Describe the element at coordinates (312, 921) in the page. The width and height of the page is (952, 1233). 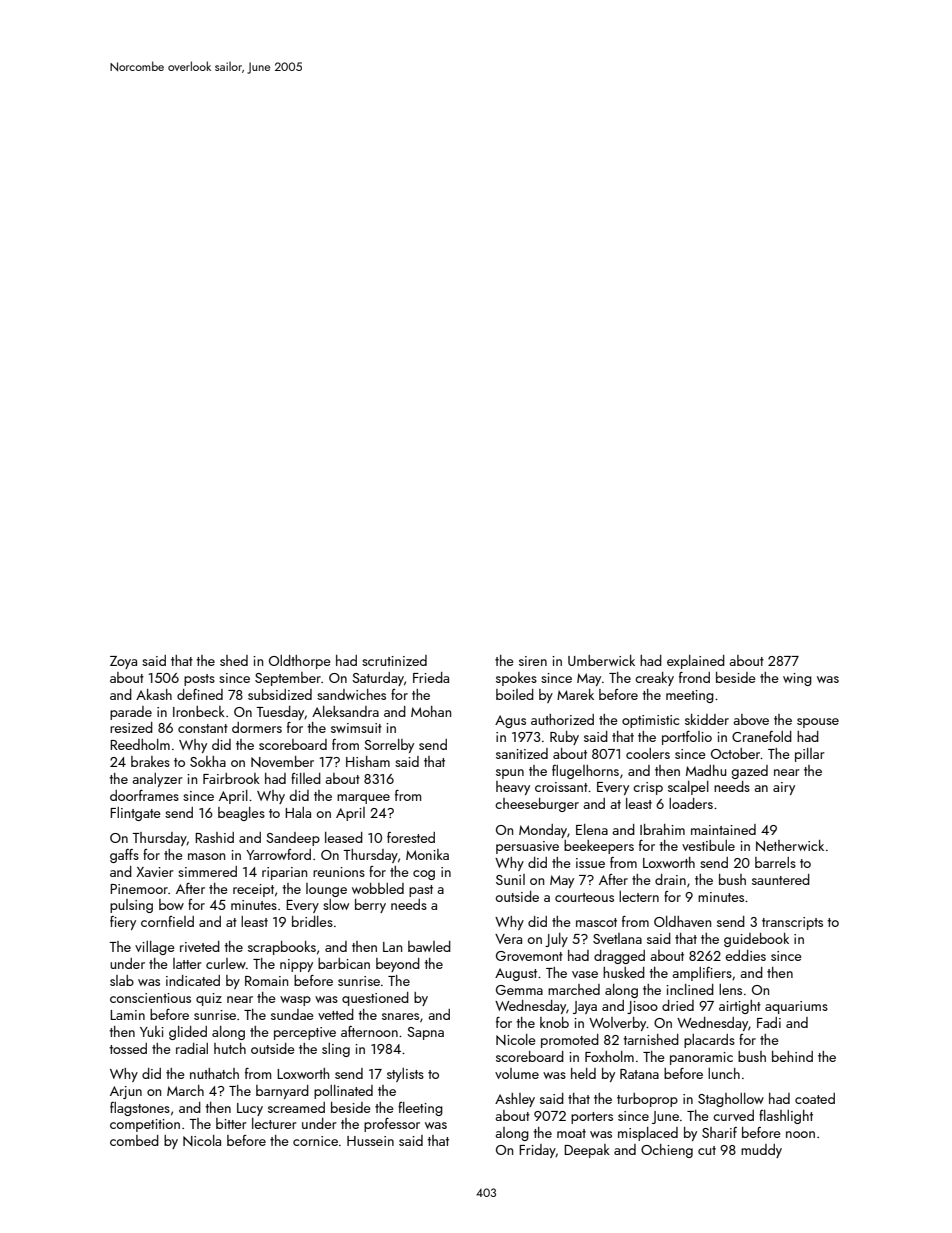
I see `bridles` at that location.
